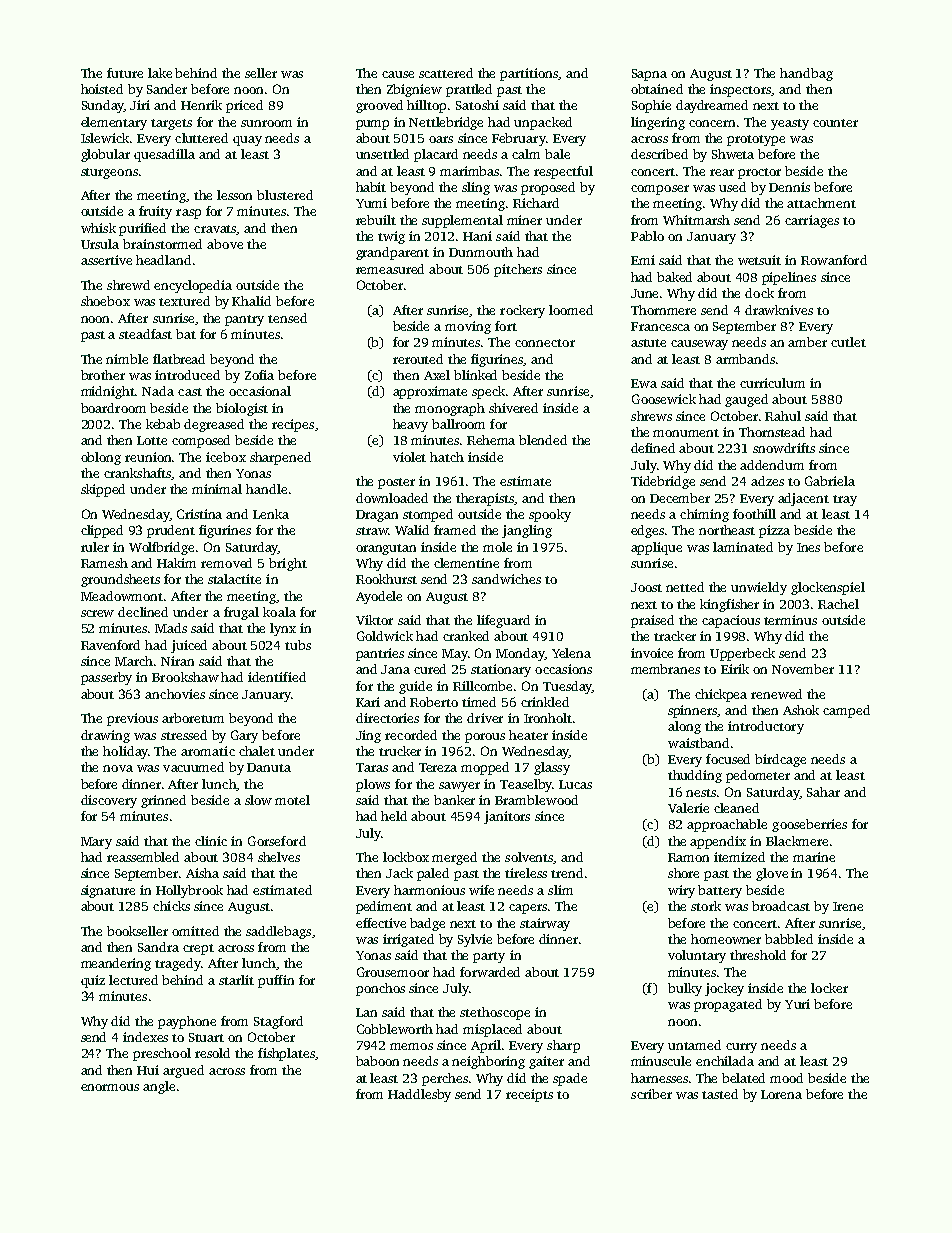 This screenshot has height=1233, width=952. Describe the element at coordinates (466, 563) in the screenshot. I see `clementine` at that location.
